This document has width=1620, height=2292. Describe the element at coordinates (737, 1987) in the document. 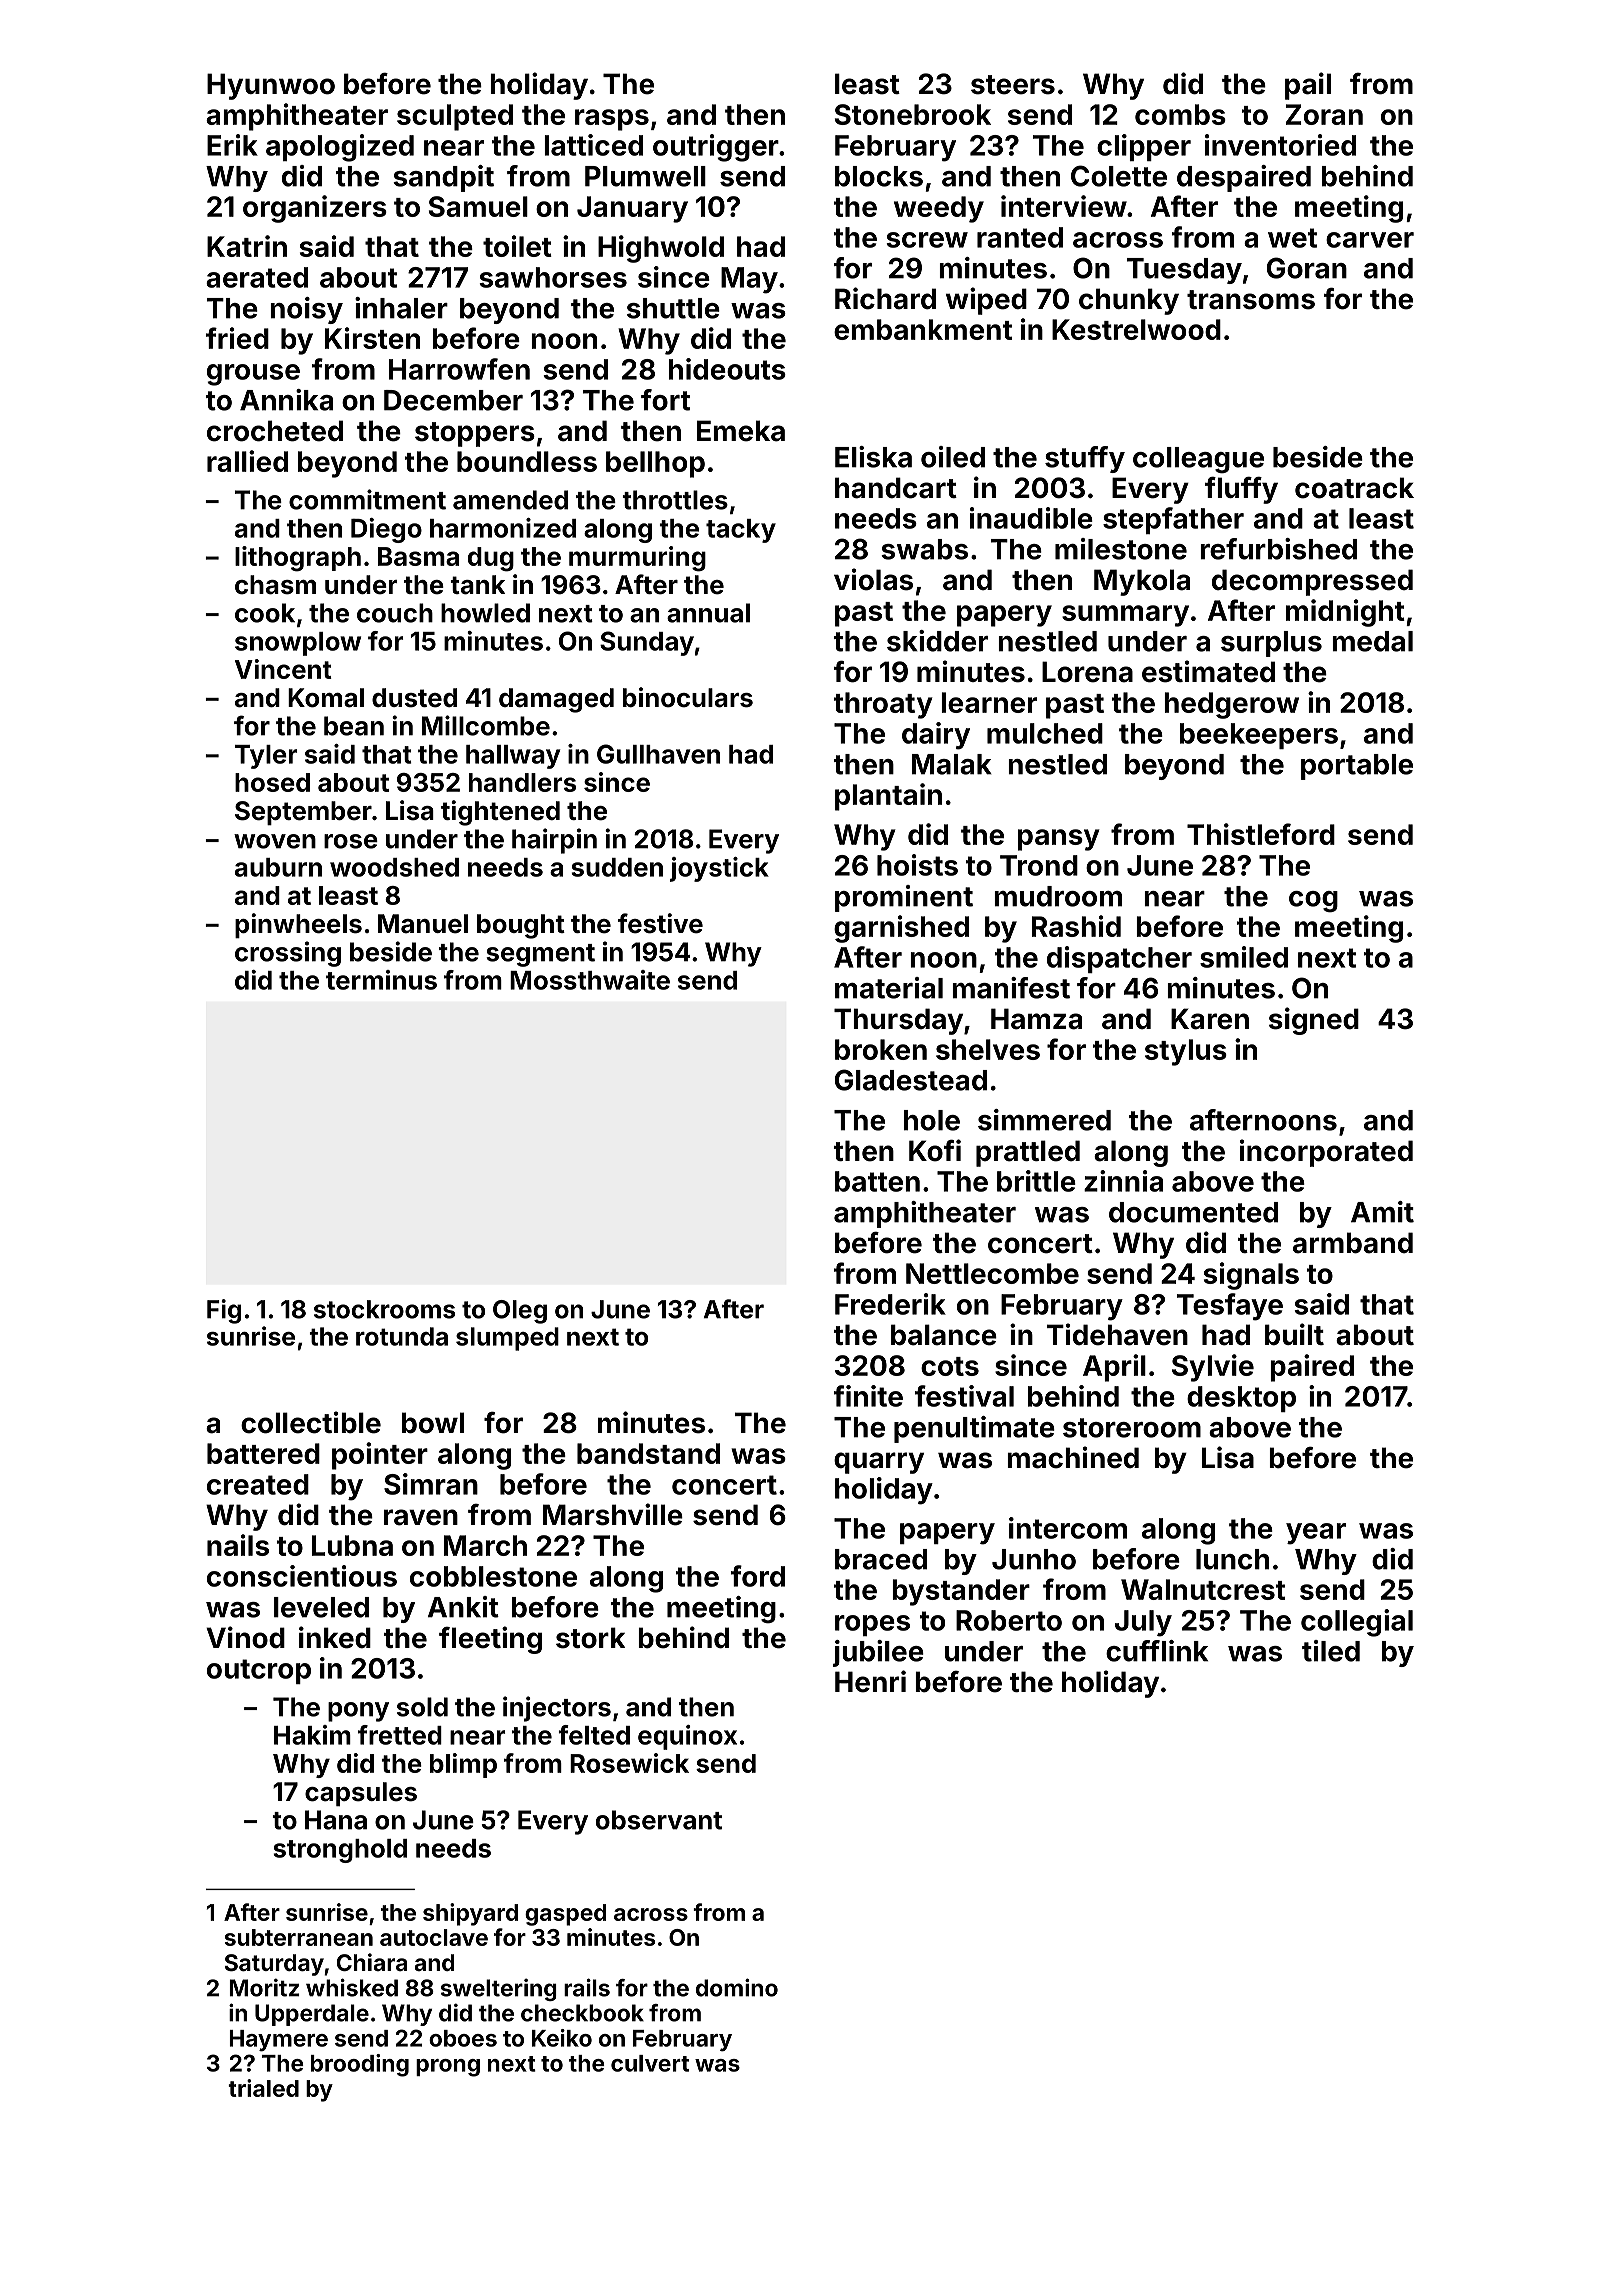

I see `domino` at that location.
